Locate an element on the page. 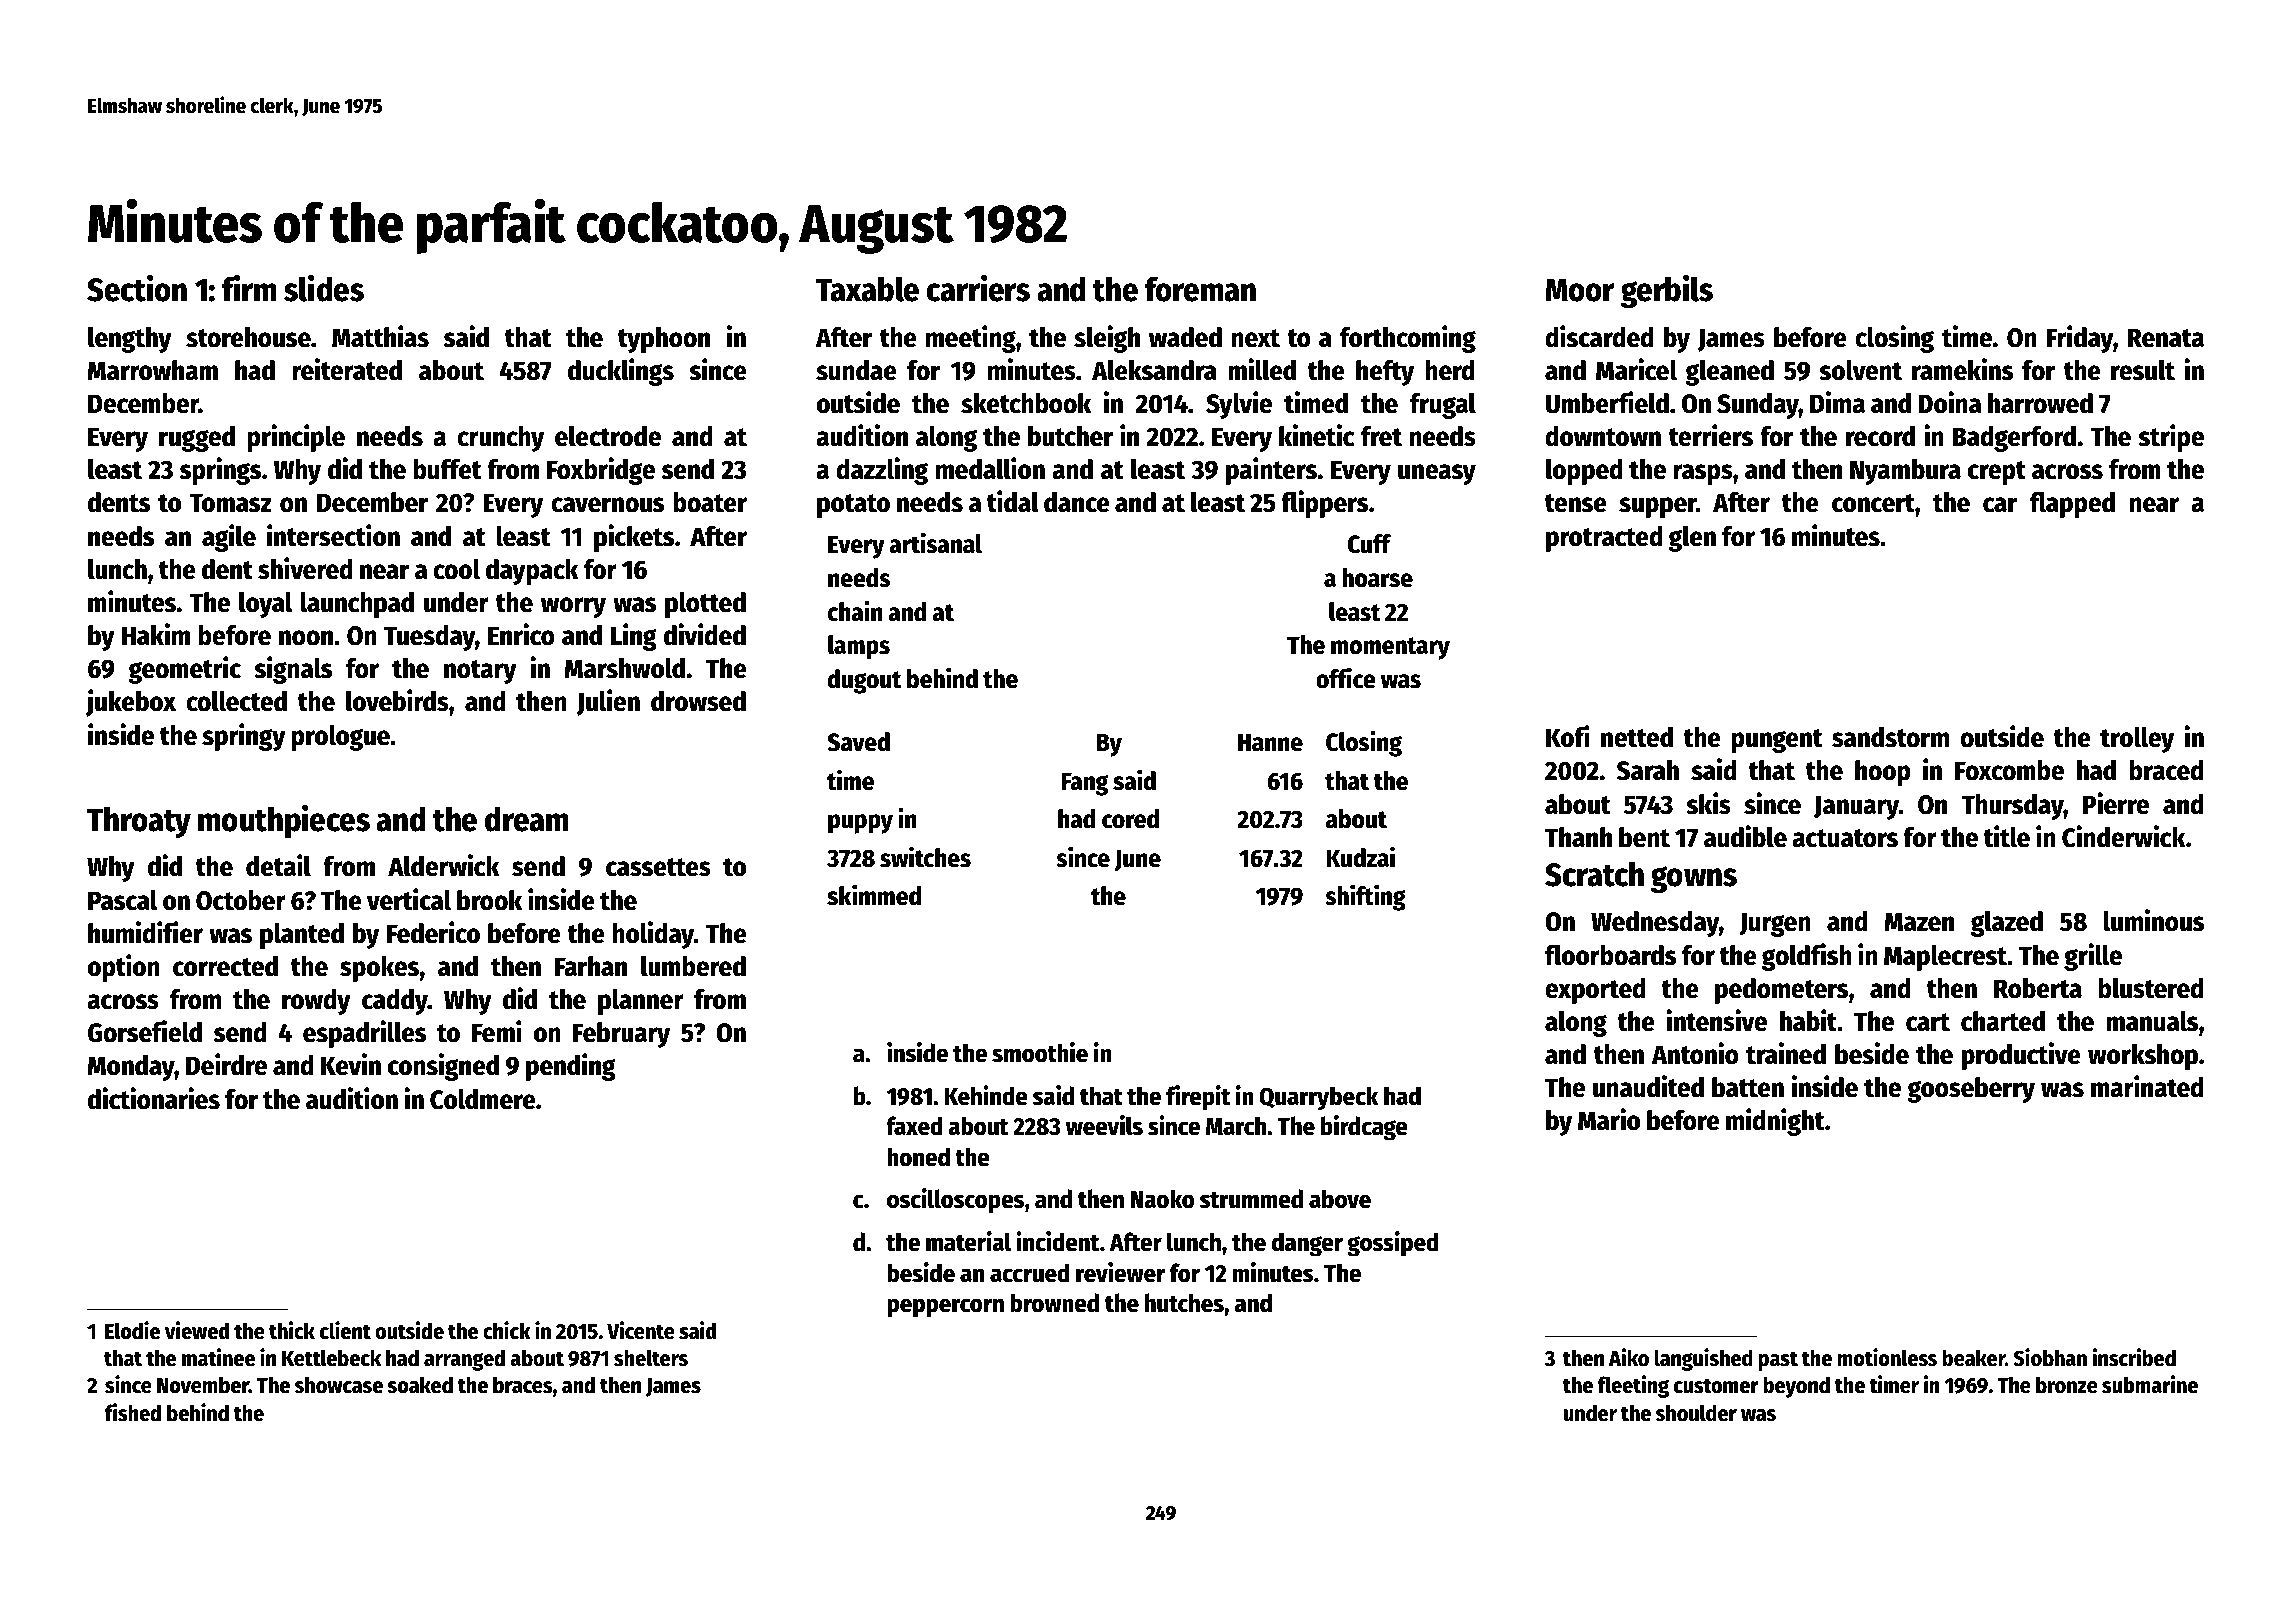 This document has height=1620, width=2292. Hanne is located at coordinates (1270, 742).
